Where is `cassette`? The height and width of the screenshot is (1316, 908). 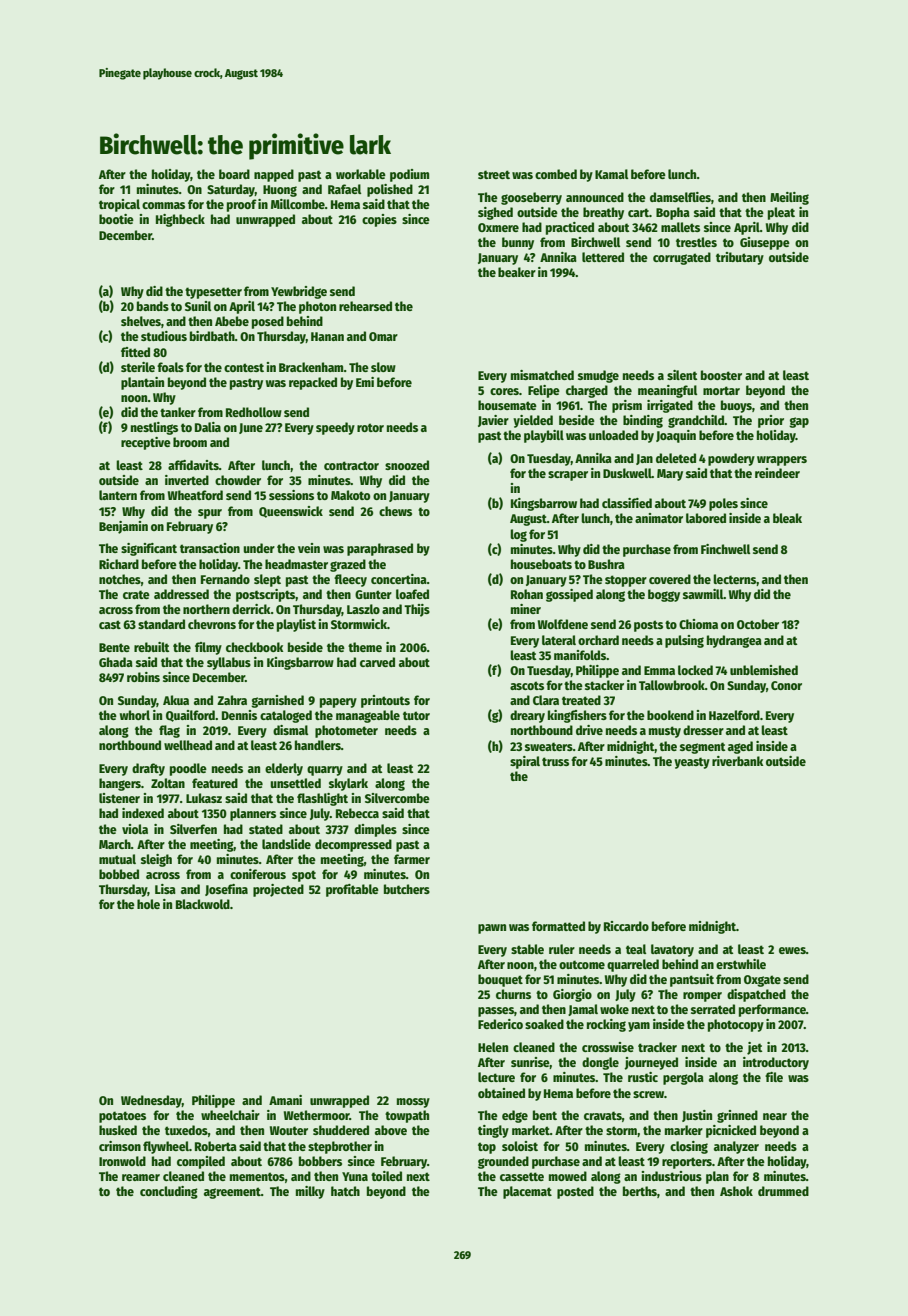 cassette is located at coordinates (522, 1176).
